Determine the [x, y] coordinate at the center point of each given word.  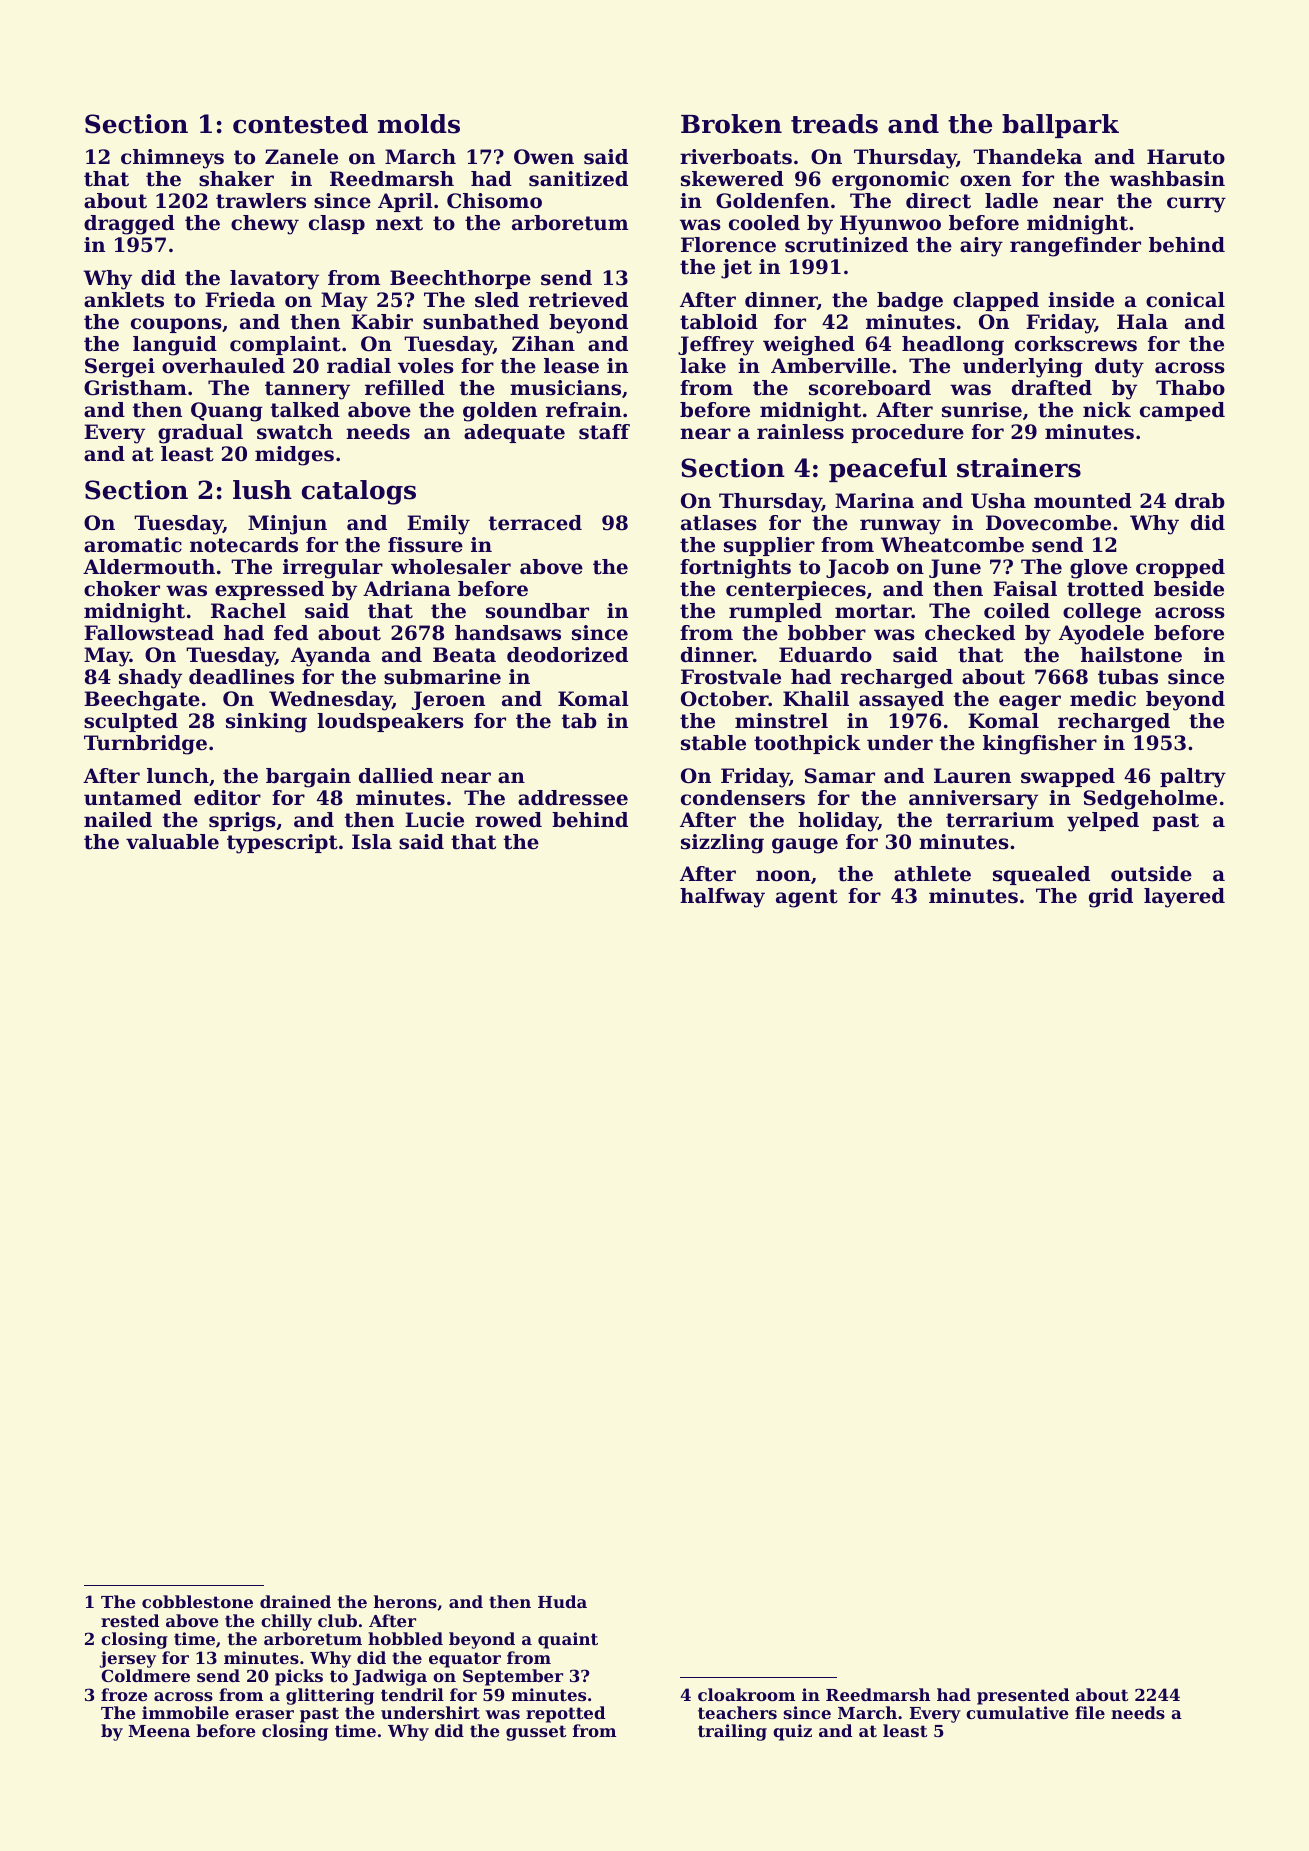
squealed [1041, 875]
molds [419, 124]
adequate [514, 433]
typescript [282, 844]
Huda [562, 1601]
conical [1185, 300]
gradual [200, 434]
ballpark [1060, 126]
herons [405, 1601]
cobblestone [197, 1601]
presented [1023, 1696]
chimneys [172, 159]
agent [807, 898]
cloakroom [746, 1694]
